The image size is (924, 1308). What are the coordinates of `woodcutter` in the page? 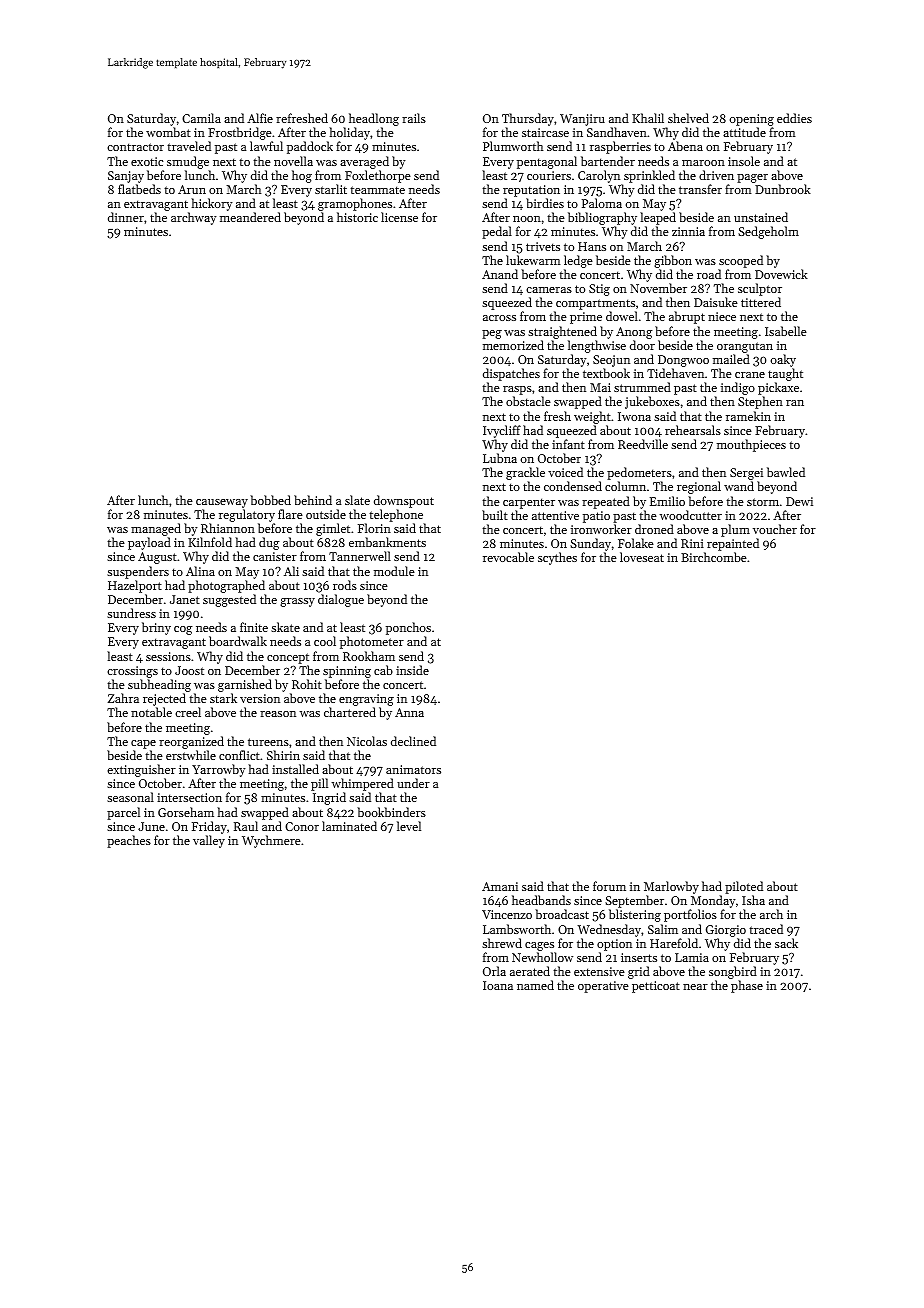 It's located at (691, 515).
